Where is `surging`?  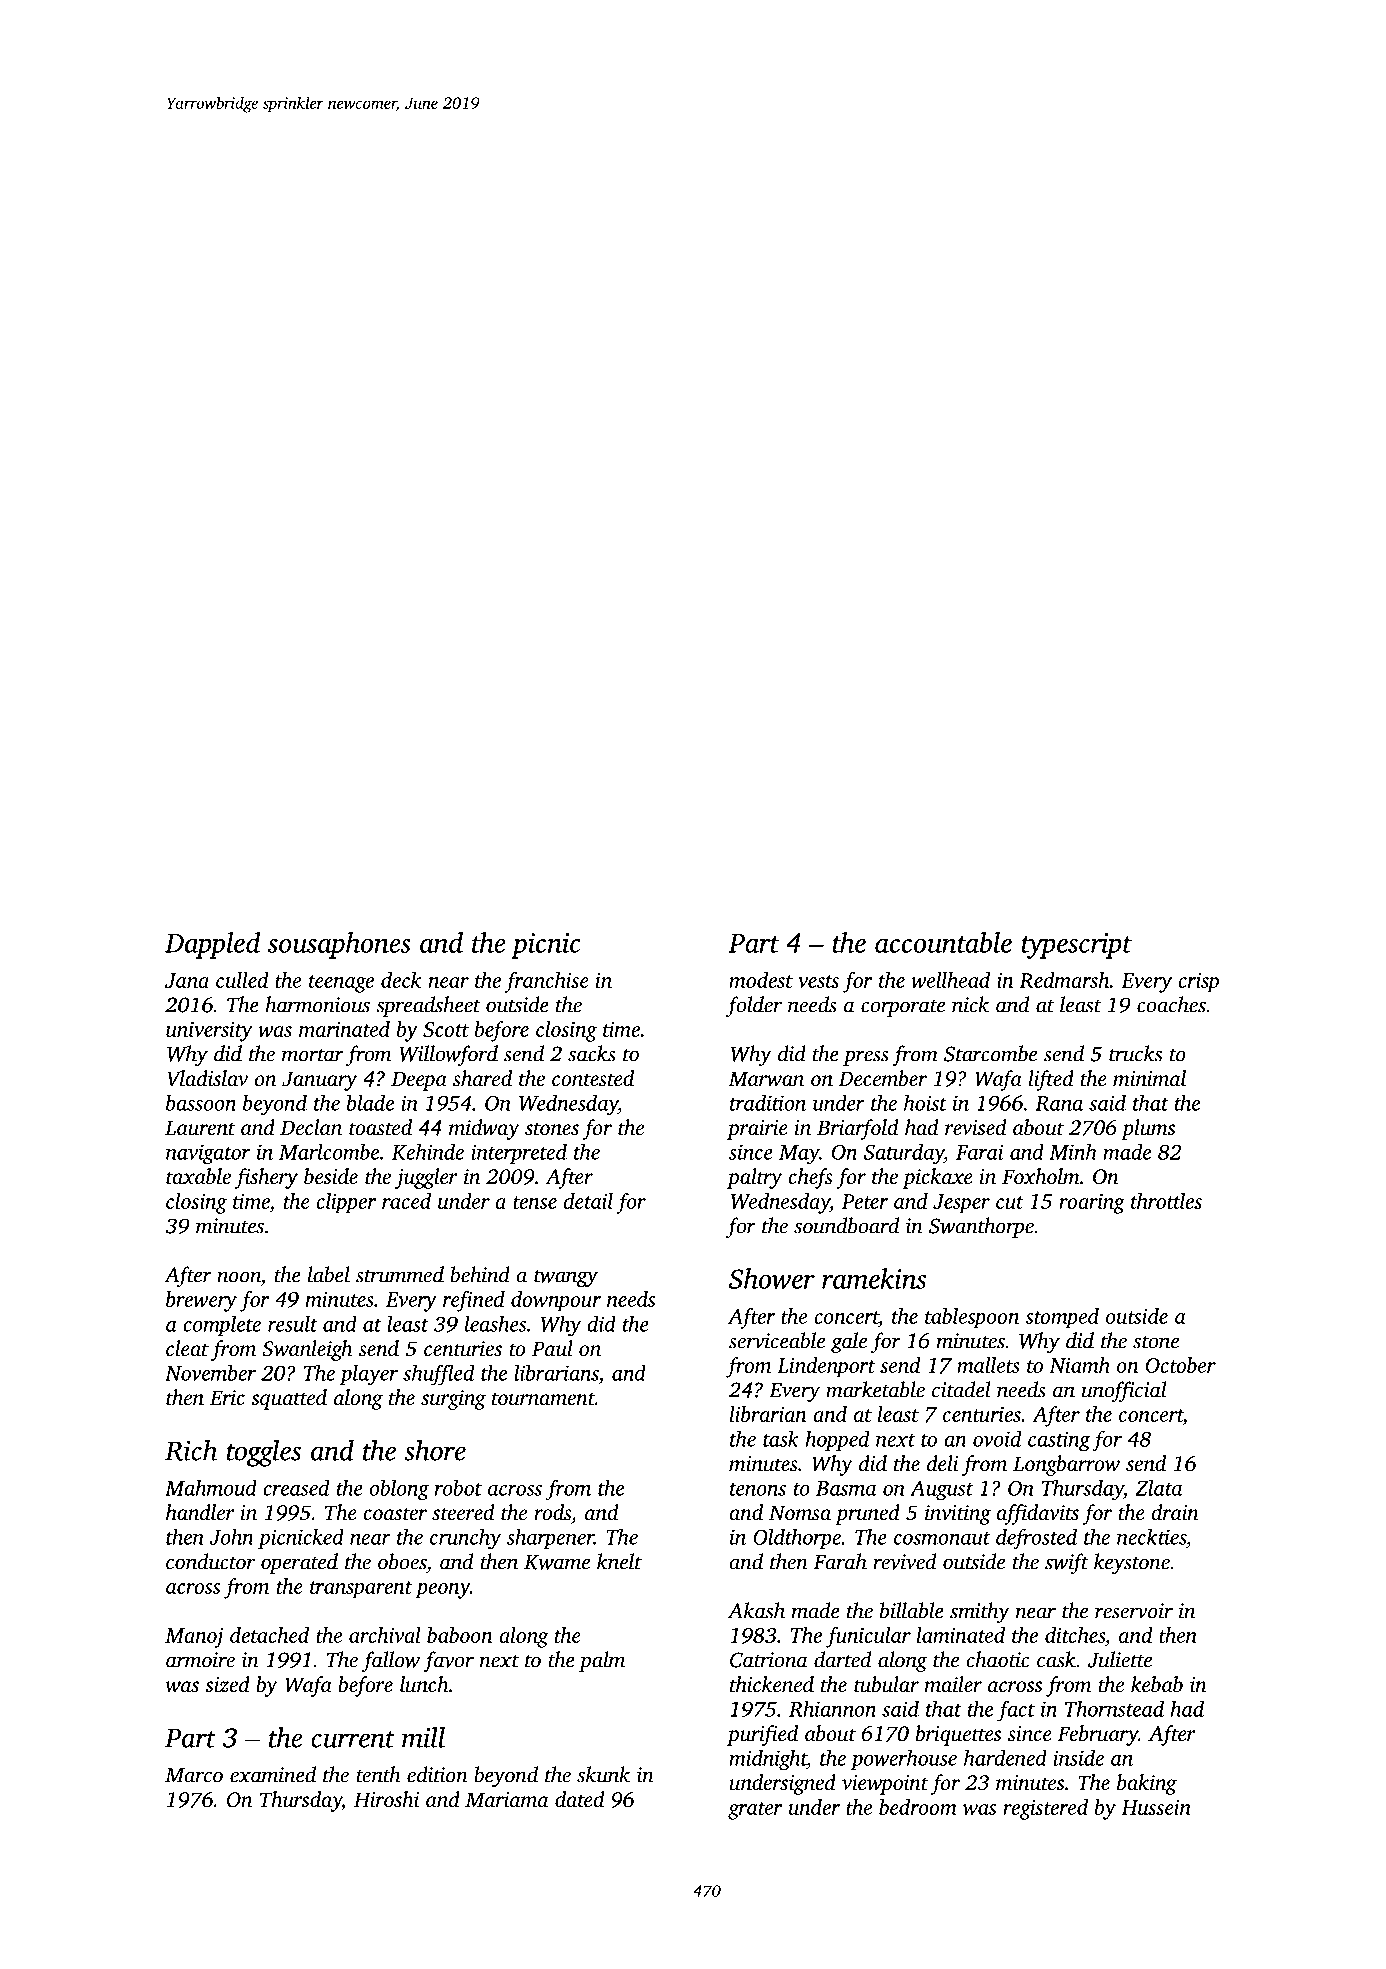 surging is located at coordinates (453, 1400).
